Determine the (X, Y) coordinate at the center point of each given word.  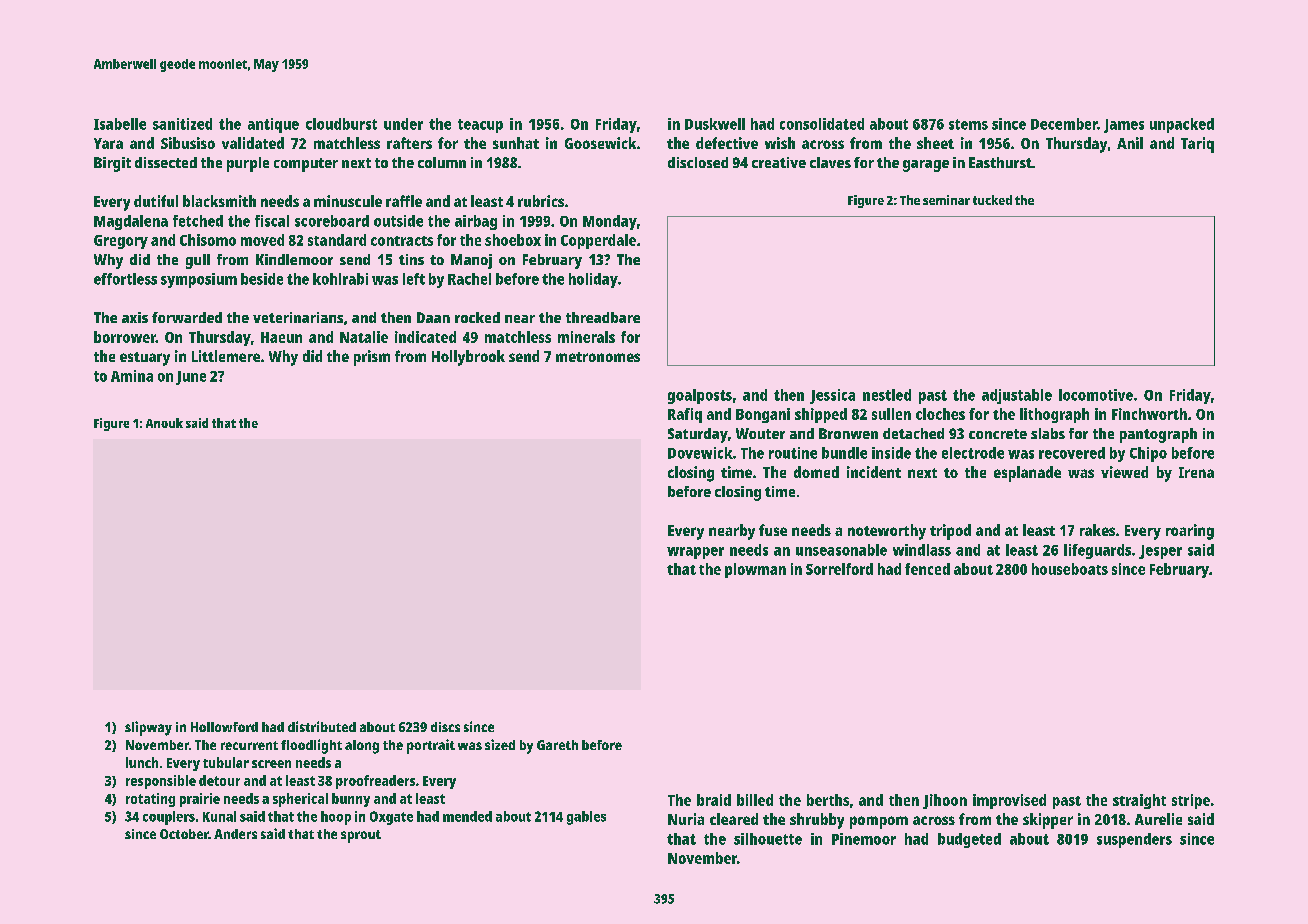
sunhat (516, 143)
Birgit (112, 164)
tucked (992, 200)
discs (445, 727)
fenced (927, 569)
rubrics (541, 201)
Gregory (121, 242)
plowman (755, 570)
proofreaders (375, 782)
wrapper (695, 553)
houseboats (1070, 569)
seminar (946, 200)
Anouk (164, 423)
